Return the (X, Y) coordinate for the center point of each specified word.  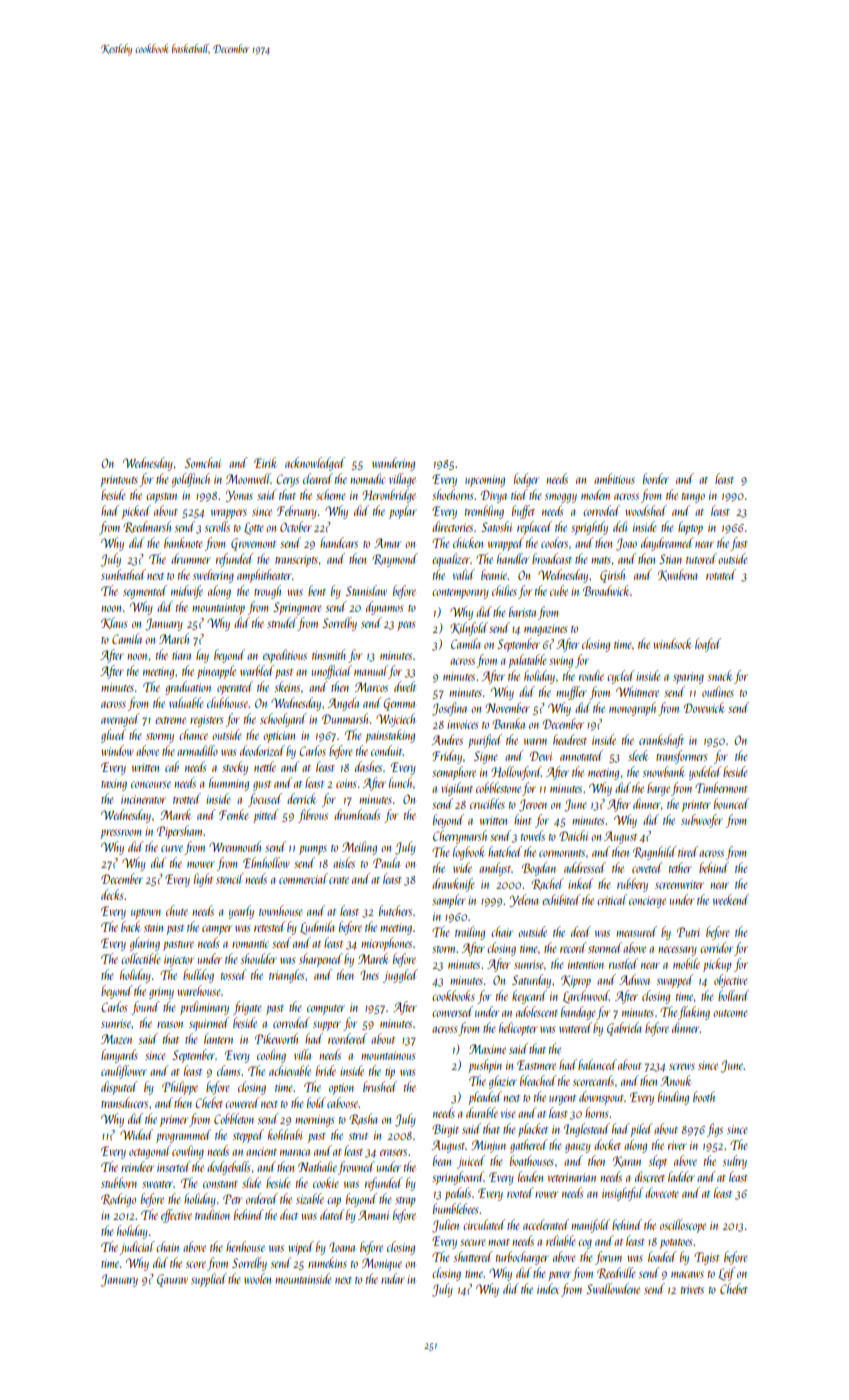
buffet (523, 512)
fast (739, 544)
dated (332, 1214)
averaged (120, 720)
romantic (250, 943)
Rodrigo (118, 1200)
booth (704, 1096)
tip (390, 1073)
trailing (470, 933)
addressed (585, 867)
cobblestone (498, 787)
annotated (581, 755)
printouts (119, 481)
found (145, 1008)
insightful (623, 1194)
